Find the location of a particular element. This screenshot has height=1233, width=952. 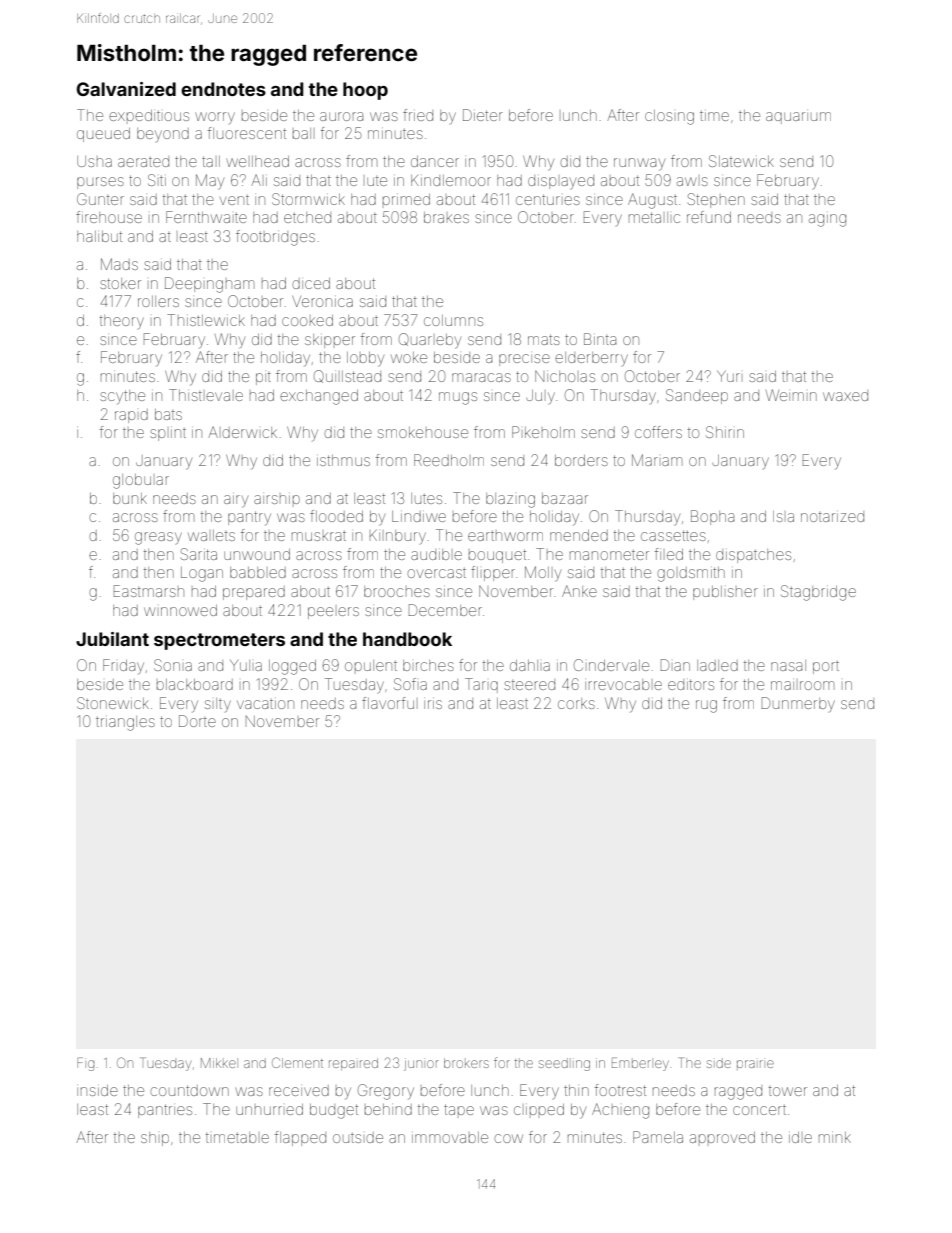

aquarium is located at coordinates (798, 118).
